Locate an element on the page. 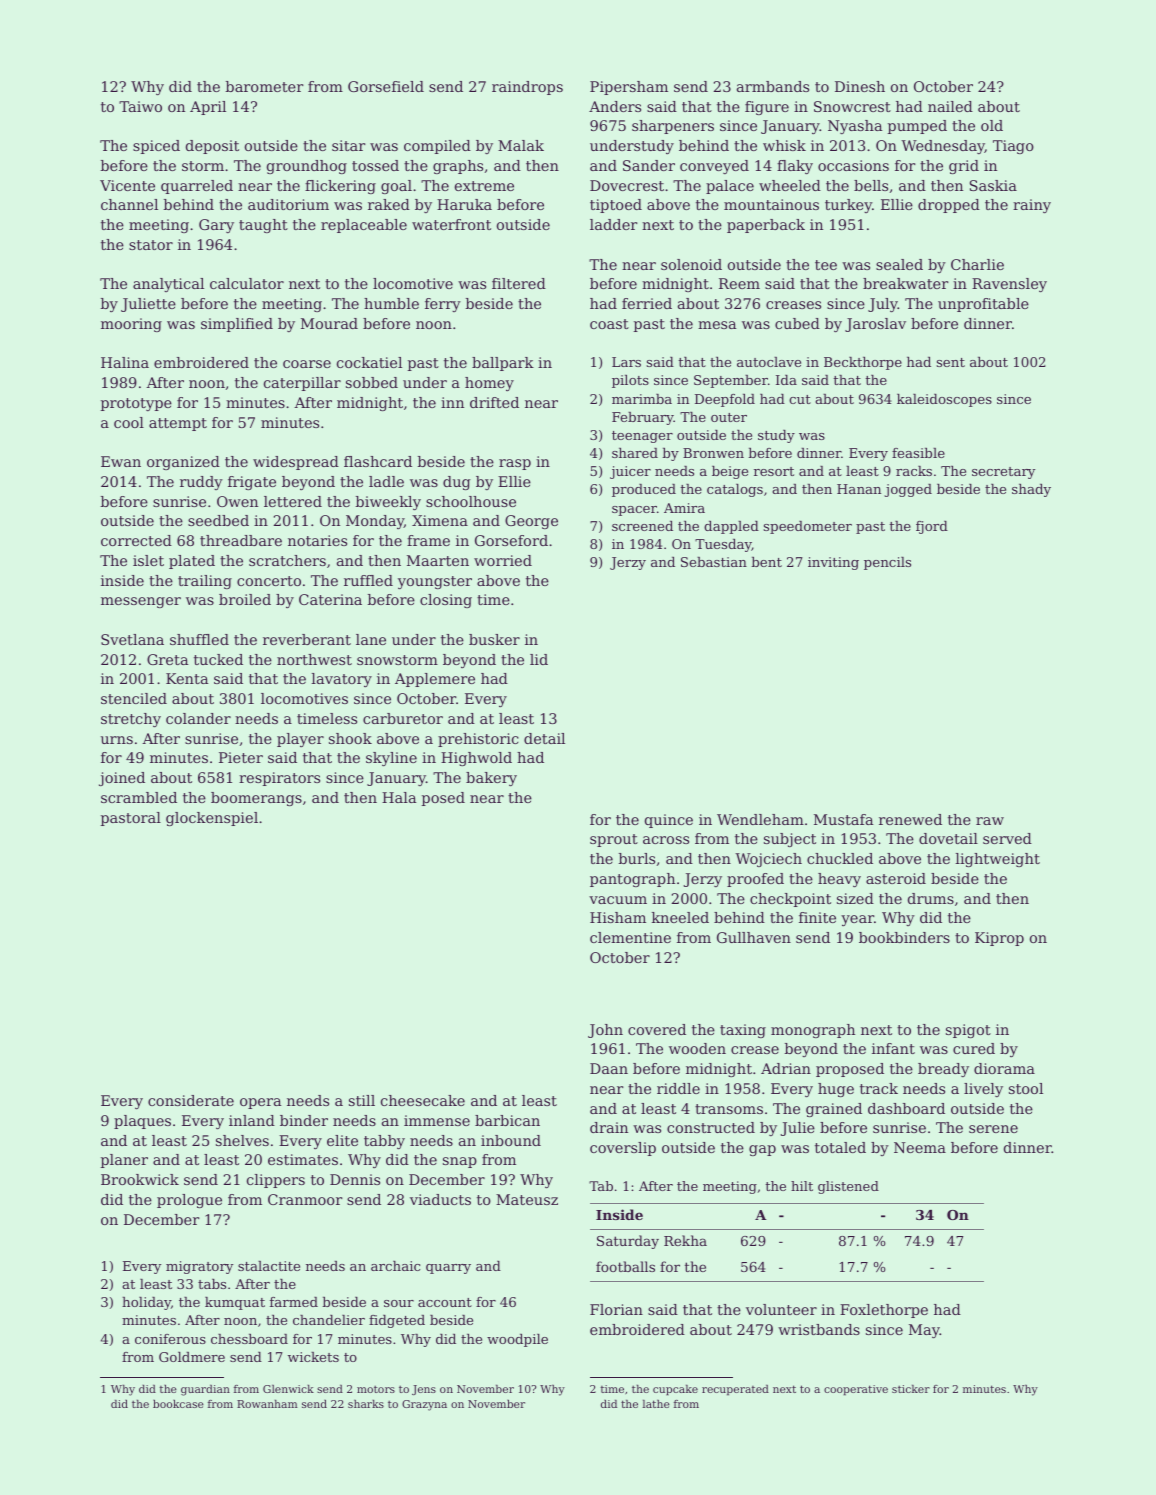 This document has height=1495, width=1156. shook is located at coordinates (350, 738).
